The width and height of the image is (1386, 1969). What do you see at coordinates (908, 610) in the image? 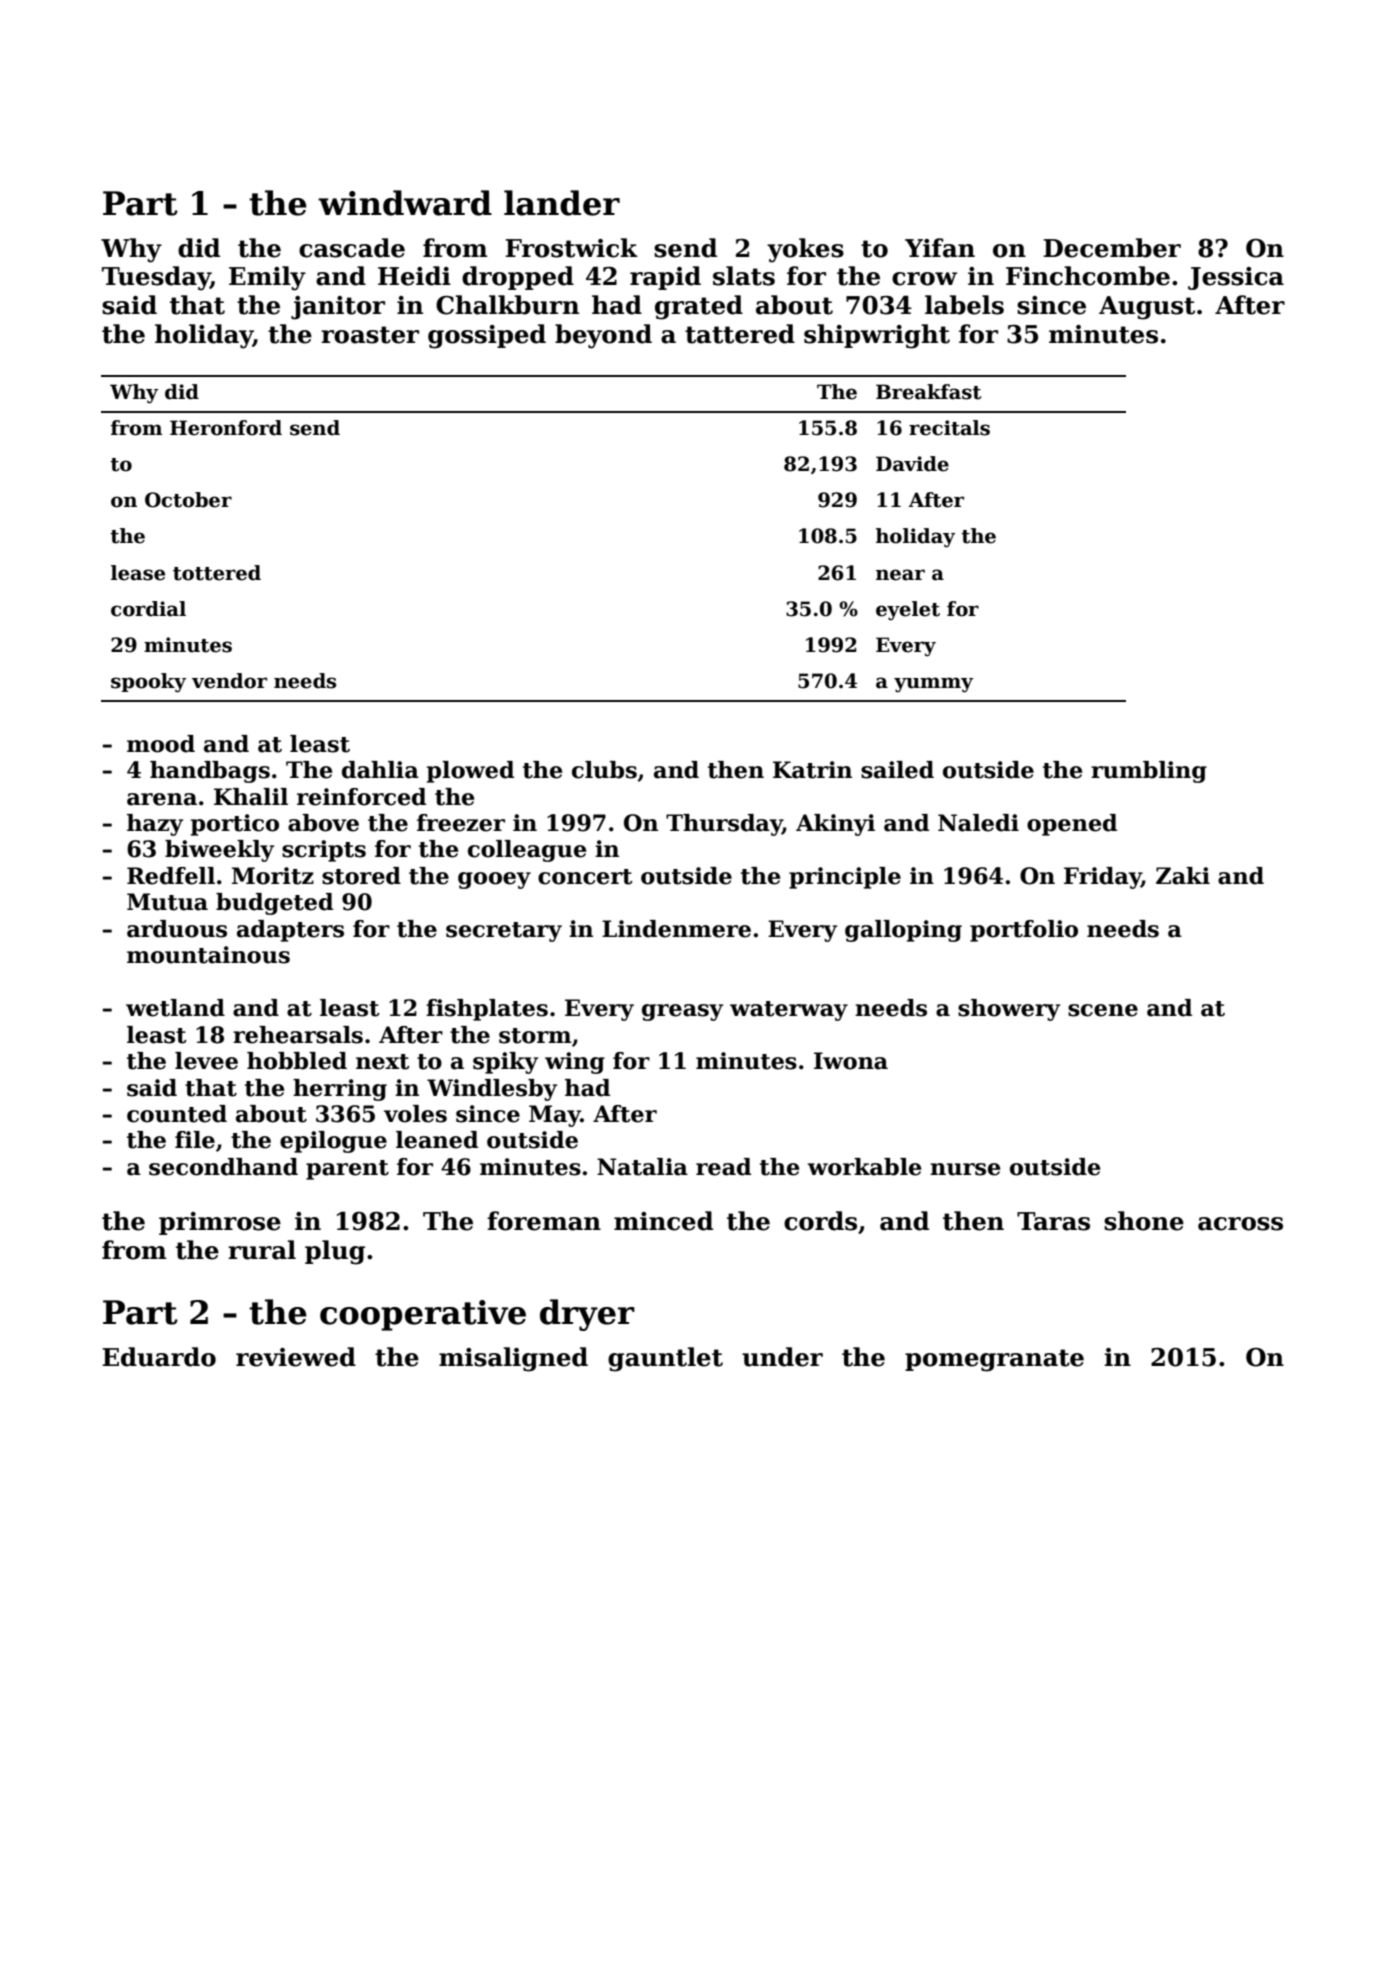
I see `eyelet` at bounding box center [908, 610].
